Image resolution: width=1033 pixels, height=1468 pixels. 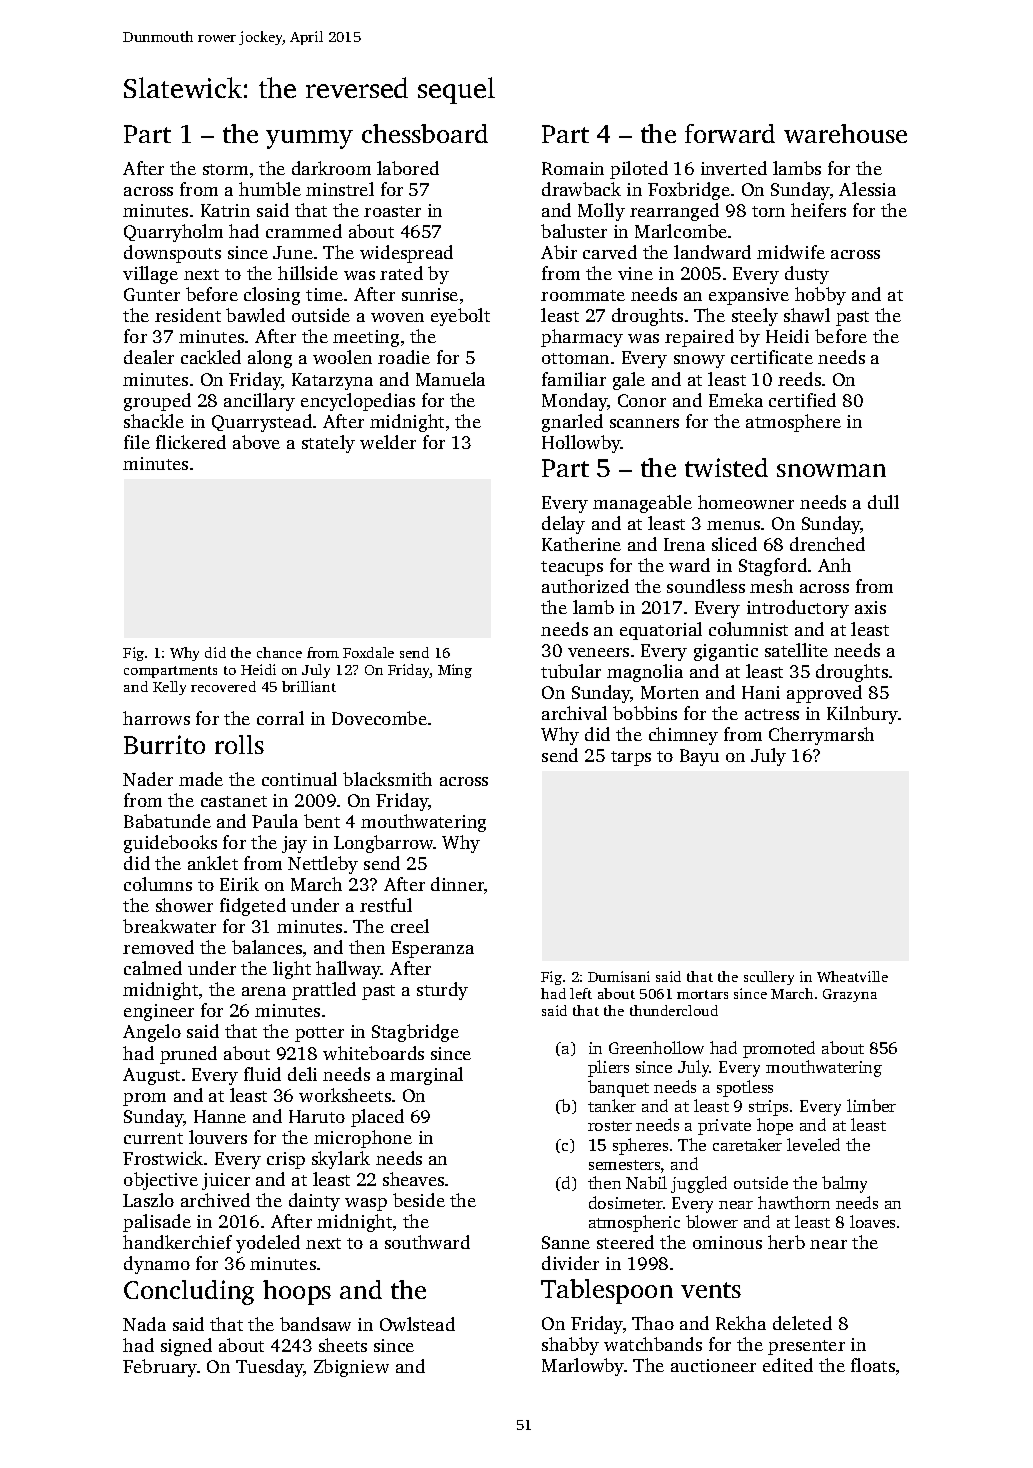 What do you see at coordinates (442, 991) in the page?
I see `sturdy` at bounding box center [442, 991].
